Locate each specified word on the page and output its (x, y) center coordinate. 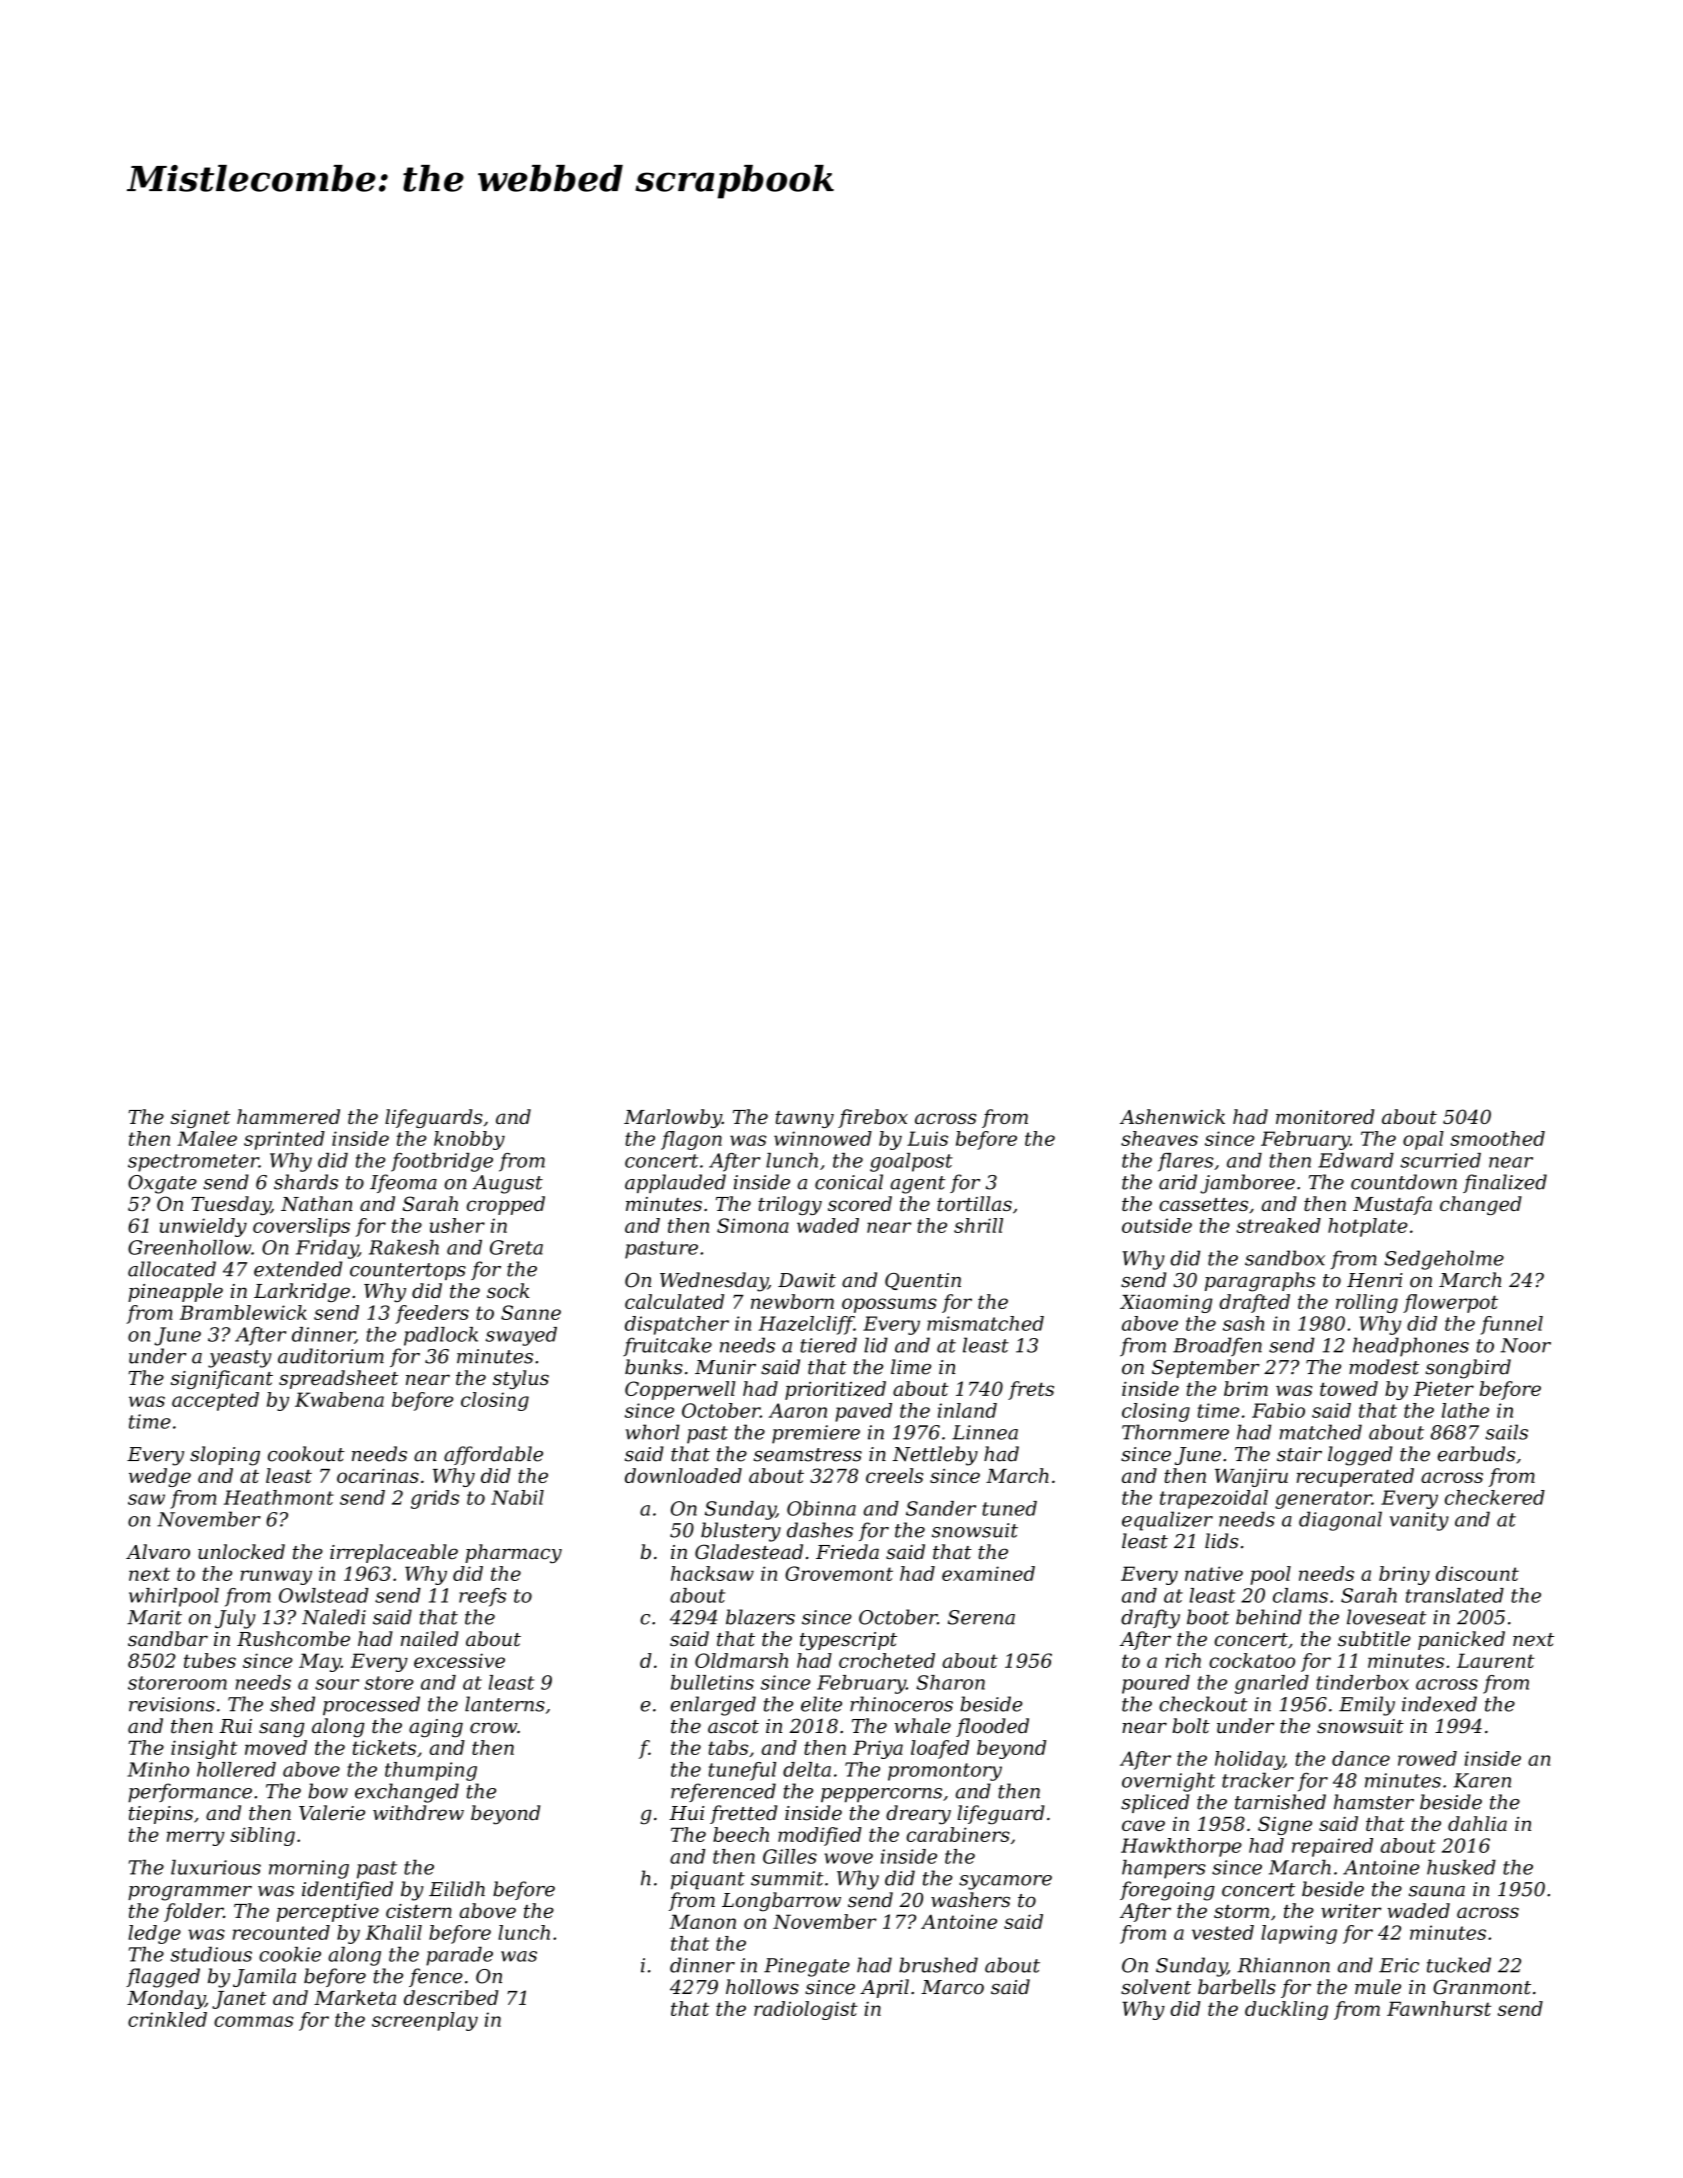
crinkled (167, 2019)
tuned (1009, 1508)
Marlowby (673, 1118)
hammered (288, 1116)
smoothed (1497, 1138)
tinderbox (1362, 1682)
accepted (215, 1401)
